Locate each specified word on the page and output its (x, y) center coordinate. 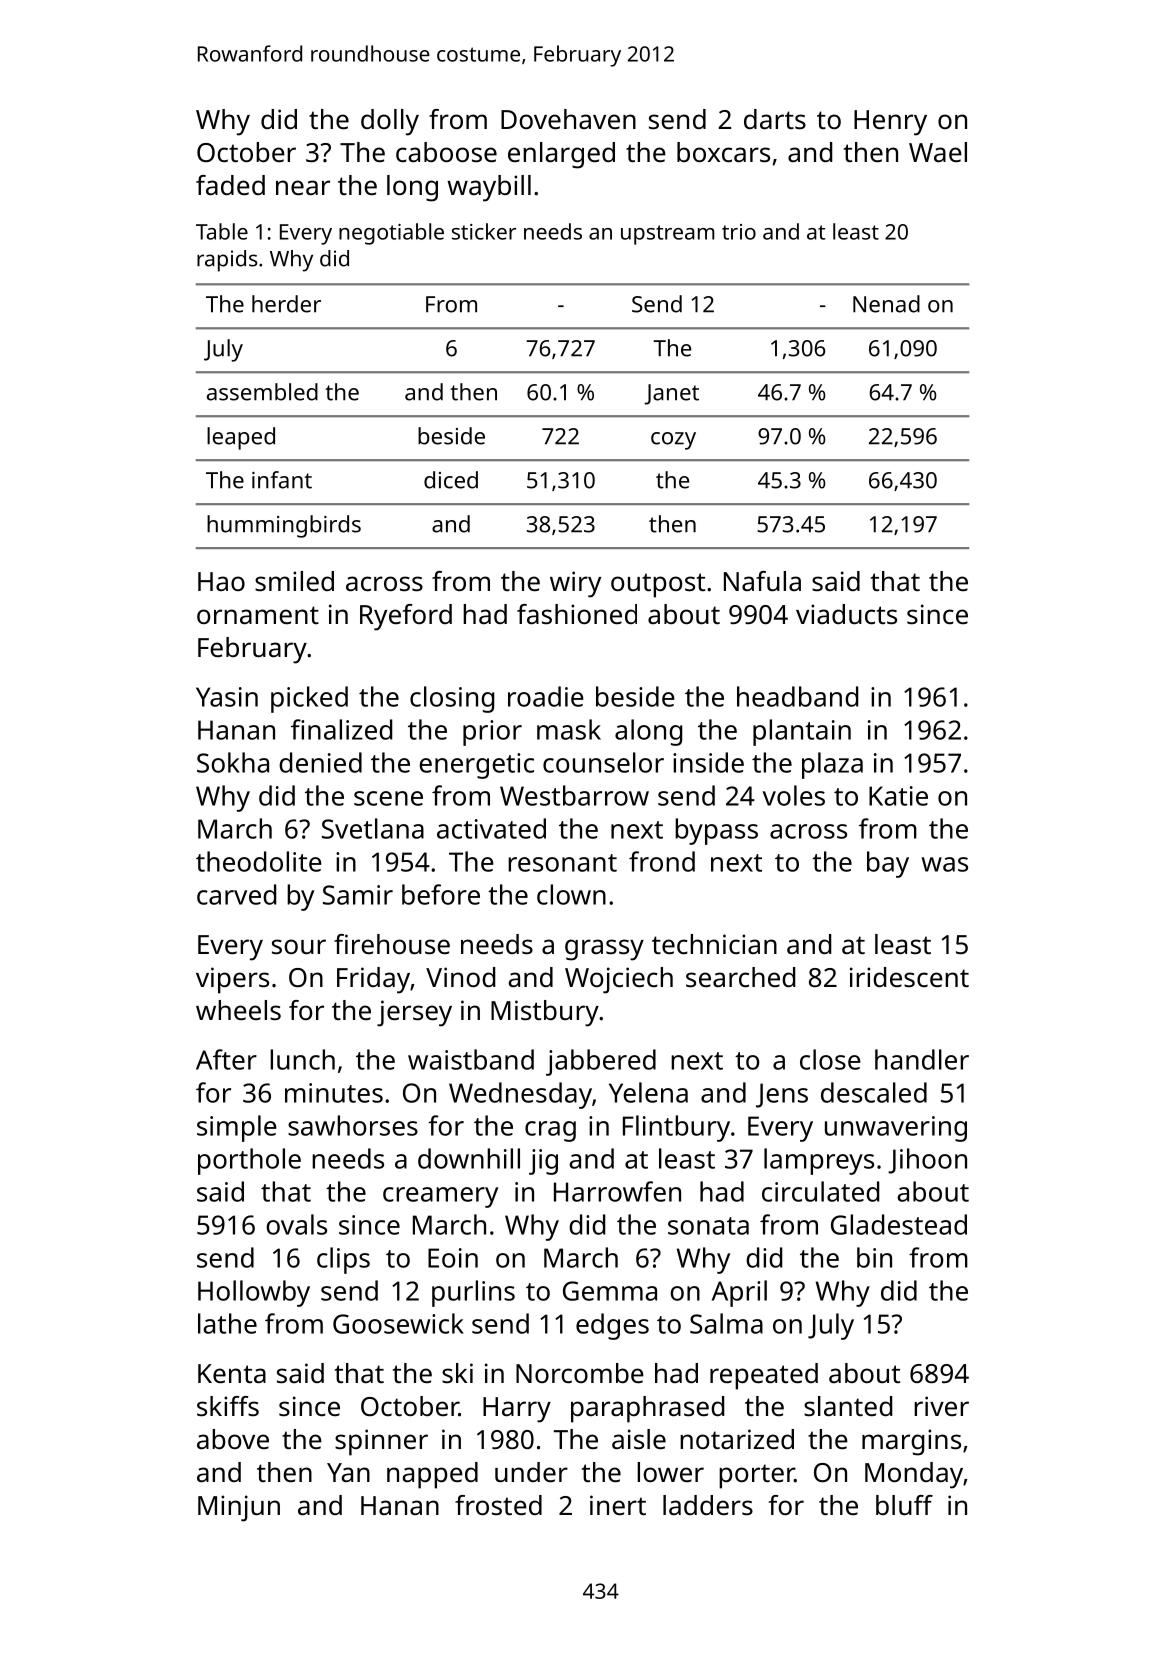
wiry (575, 584)
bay (888, 864)
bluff (904, 1505)
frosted (498, 1505)
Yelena (648, 1092)
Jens (782, 1095)
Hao (221, 581)
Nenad (886, 304)
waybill (489, 188)
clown (571, 894)
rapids (227, 261)
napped (432, 1475)
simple (237, 1128)
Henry (890, 123)
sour (299, 947)
